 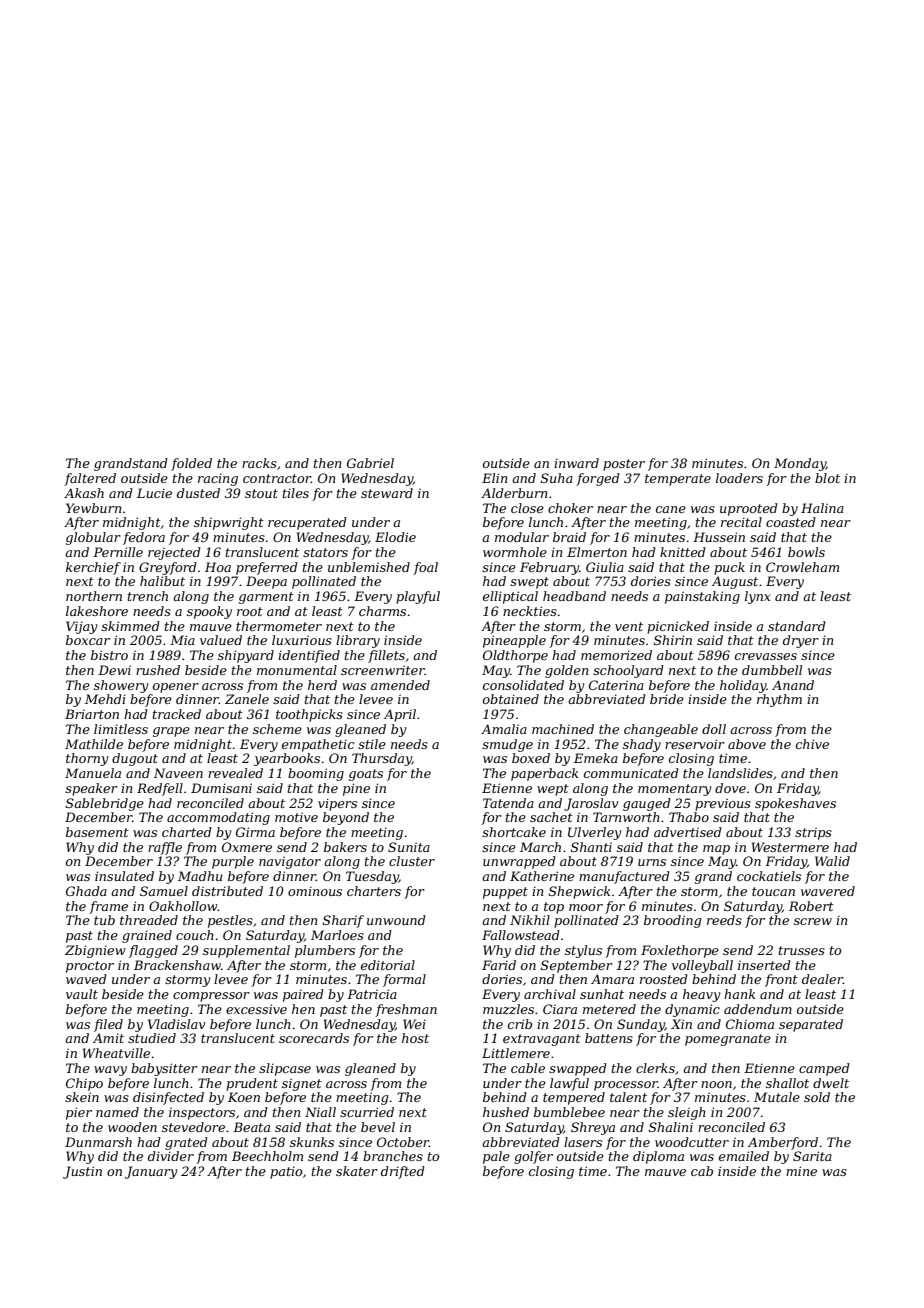 What do you see at coordinates (499, 965) in the page?
I see `Farid` at bounding box center [499, 965].
